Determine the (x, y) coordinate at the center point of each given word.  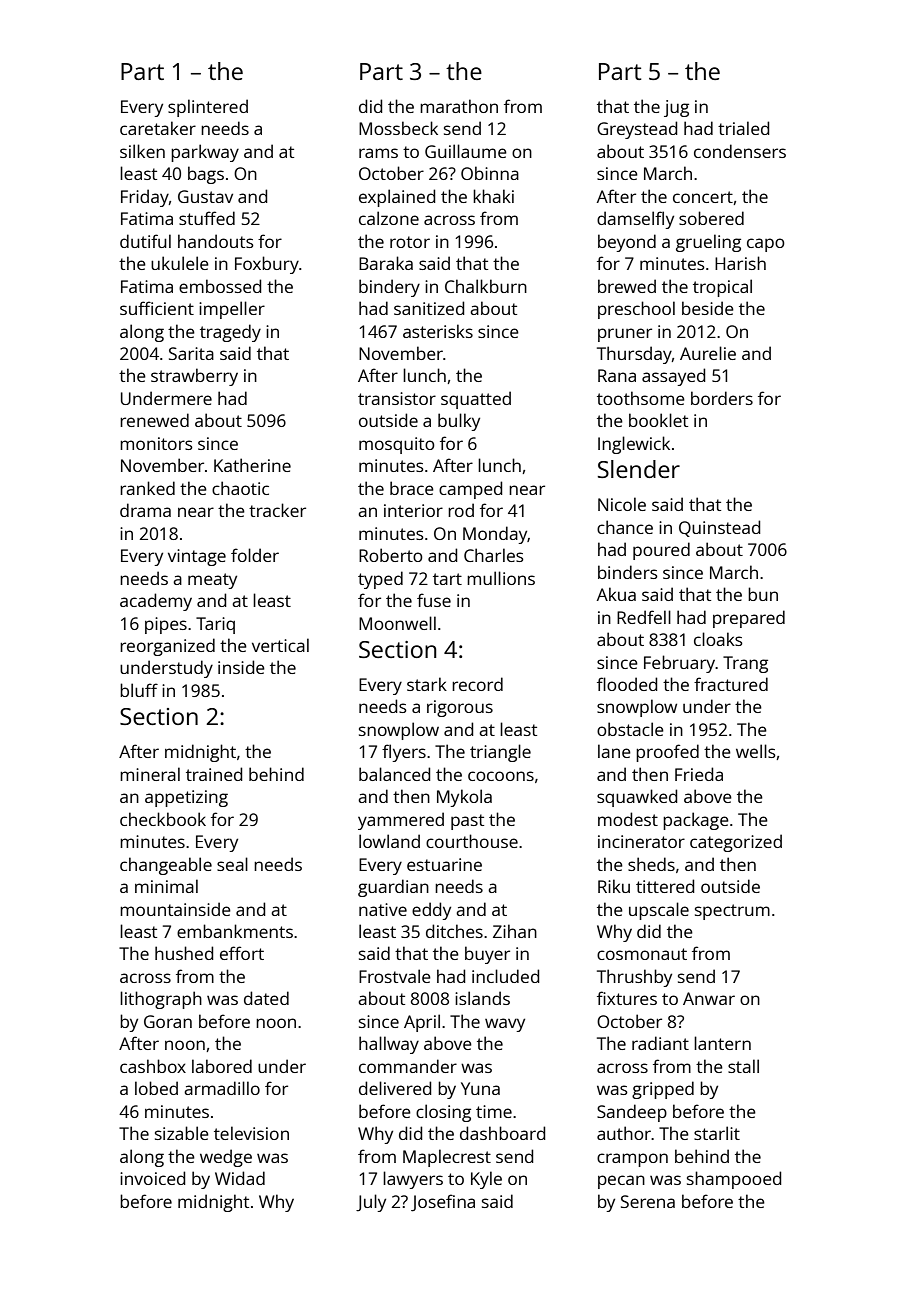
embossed (220, 286)
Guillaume (466, 151)
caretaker (158, 128)
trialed (743, 128)
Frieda (699, 774)
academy (156, 602)
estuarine (444, 864)
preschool (636, 310)
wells (756, 751)
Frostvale (395, 976)
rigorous (460, 708)
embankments (235, 931)
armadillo (222, 1088)
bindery (389, 288)
